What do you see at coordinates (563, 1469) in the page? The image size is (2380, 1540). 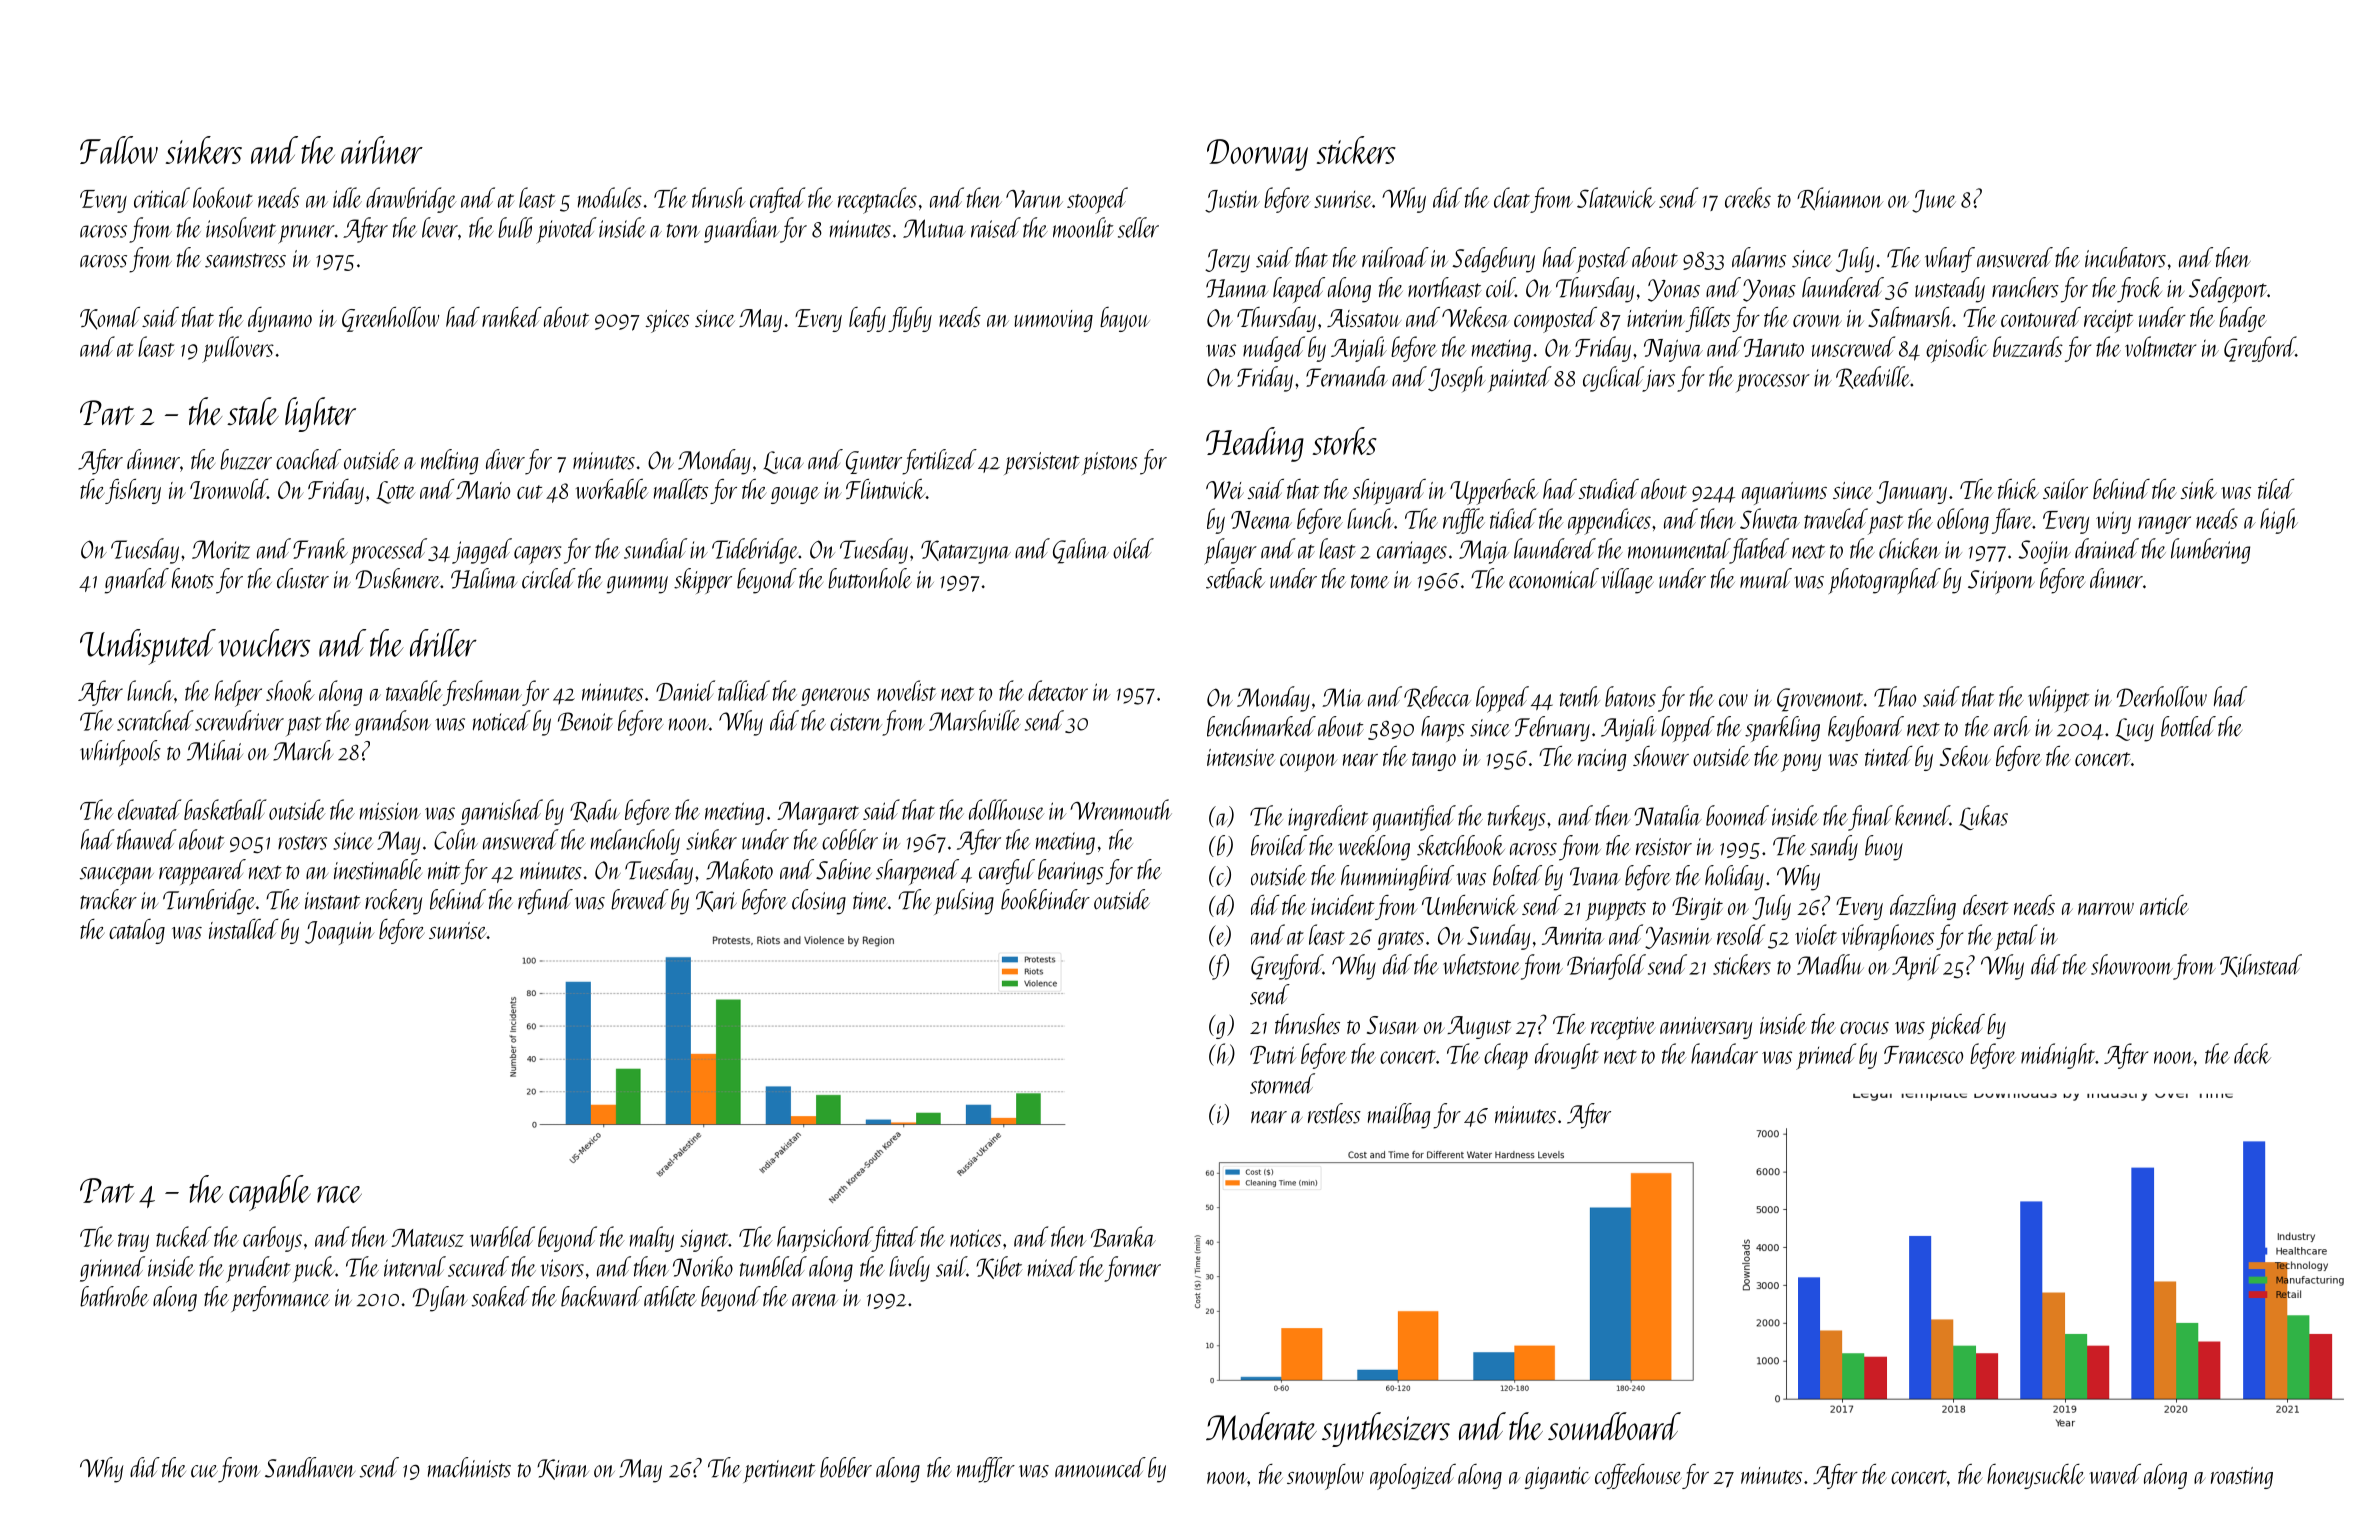 I see `Kiran` at bounding box center [563, 1469].
